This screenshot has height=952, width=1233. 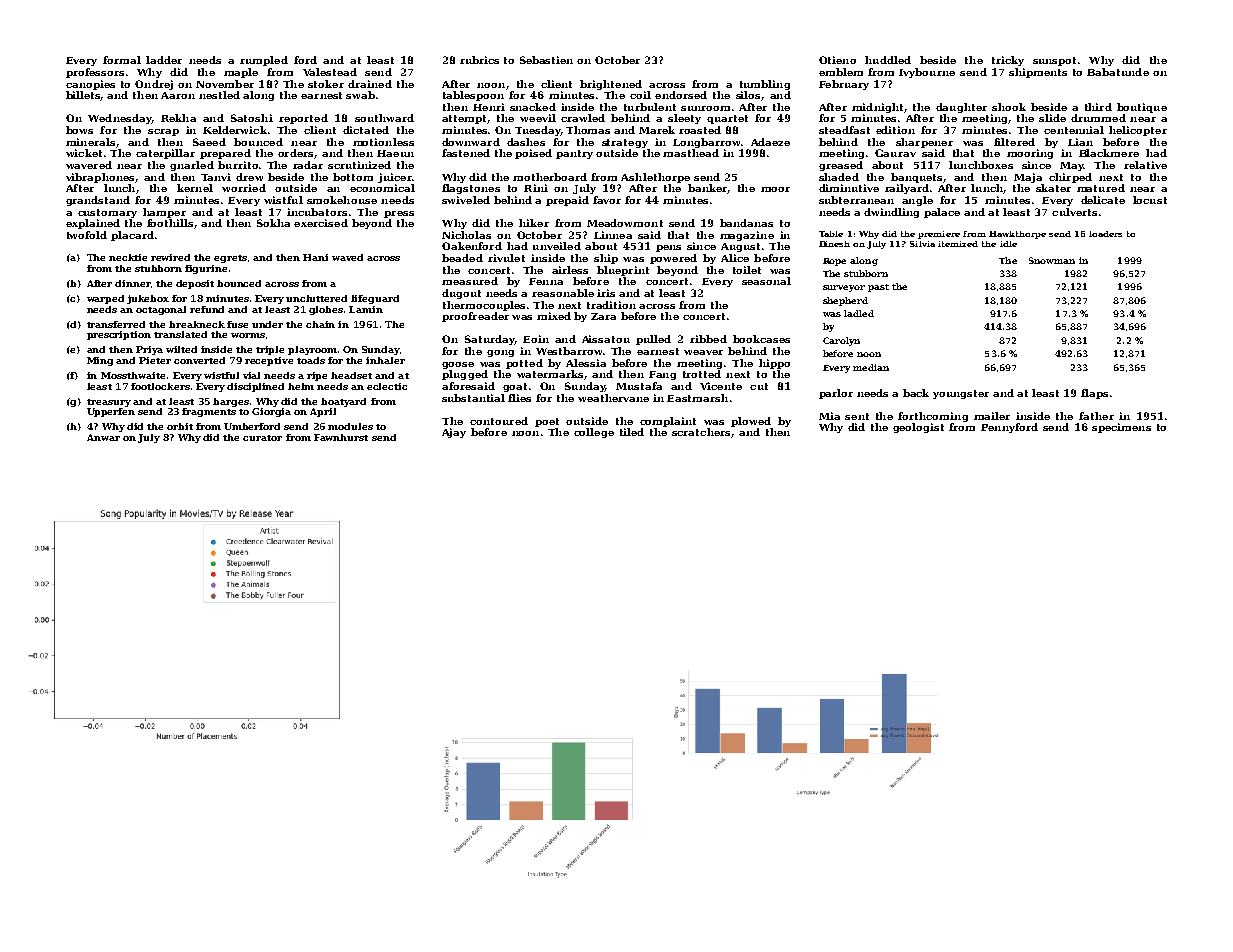 What do you see at coordinates (479, 60) in the screenshot?
I see `rubrics` at bounding box center [479, 60].
